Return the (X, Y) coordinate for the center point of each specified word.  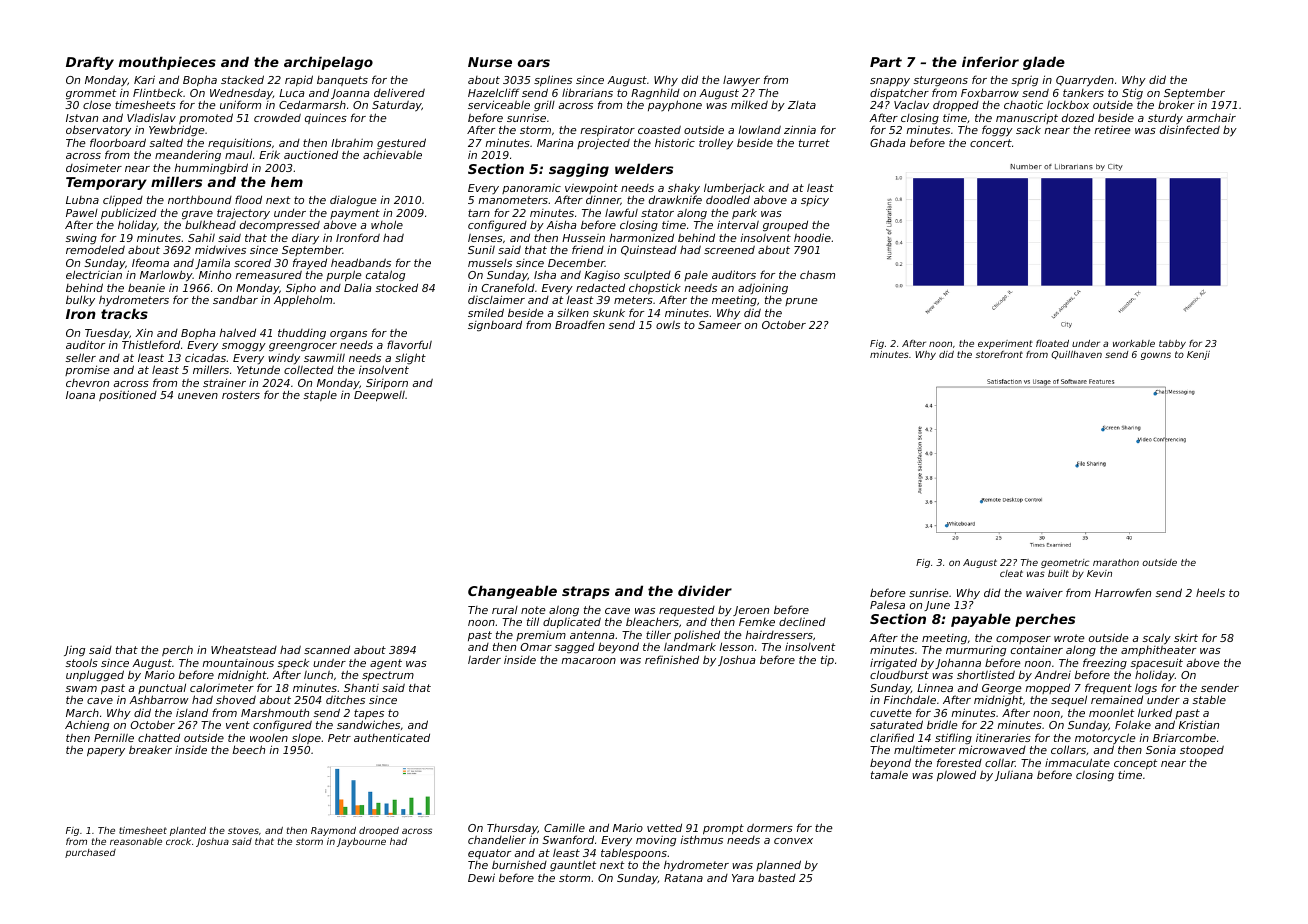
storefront (999, 354)
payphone (675, 106)
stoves (243, 830)
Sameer (719, 325)
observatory (98, 130)
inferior (990, 61)
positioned (128, 395)
